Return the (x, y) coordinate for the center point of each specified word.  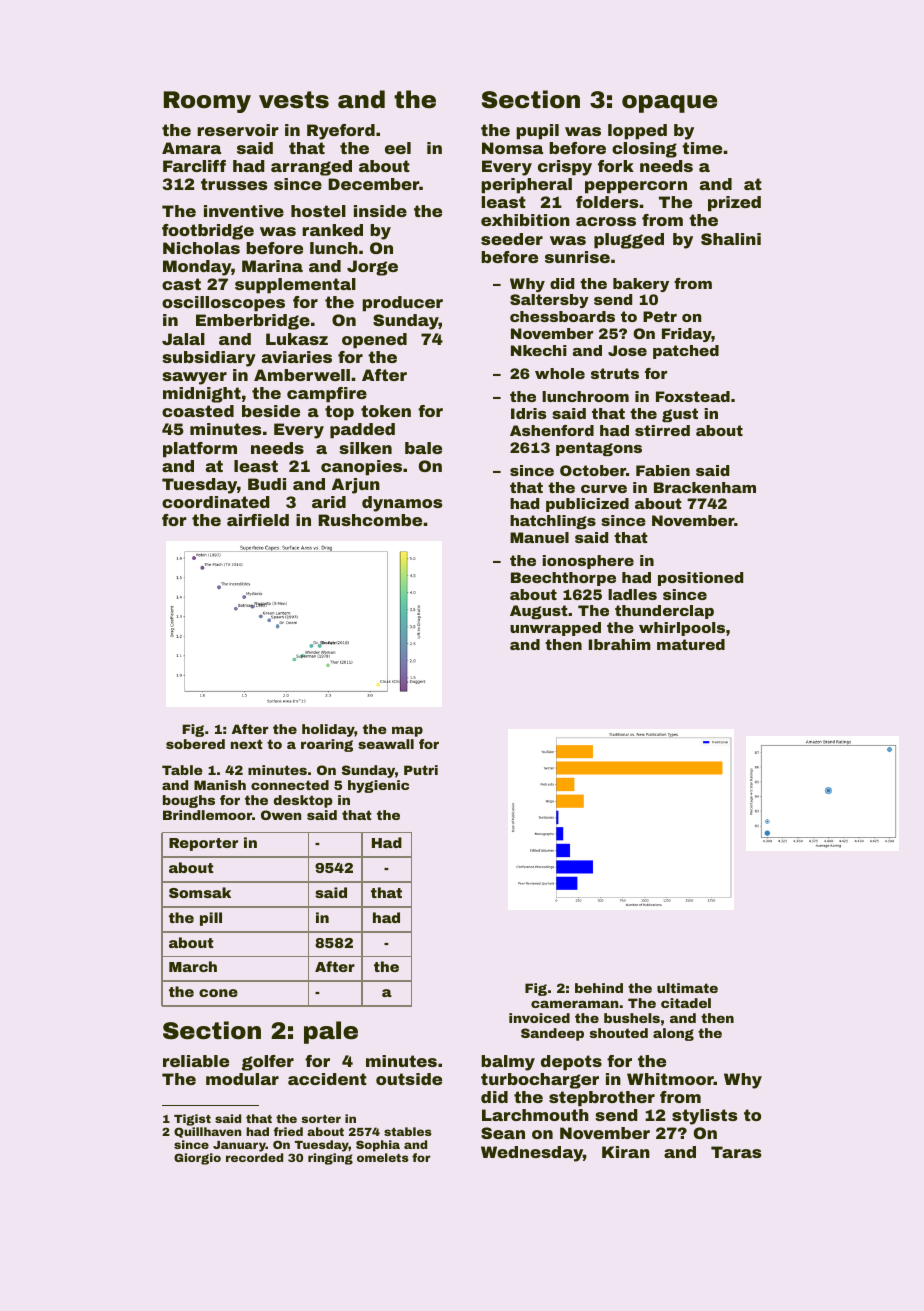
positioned (700, 579)
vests (294, 100)
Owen (281, 815)
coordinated (216, 502)
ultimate (687, 988)
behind (599, 988)
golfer (268, 1063)
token (386, 411)
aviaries (297, 357)
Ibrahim (620, 644)
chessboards (562, 316)
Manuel (539, 537)
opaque (669, 104)
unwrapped (555, 629)
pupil (537, 132)
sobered (195, 744)
